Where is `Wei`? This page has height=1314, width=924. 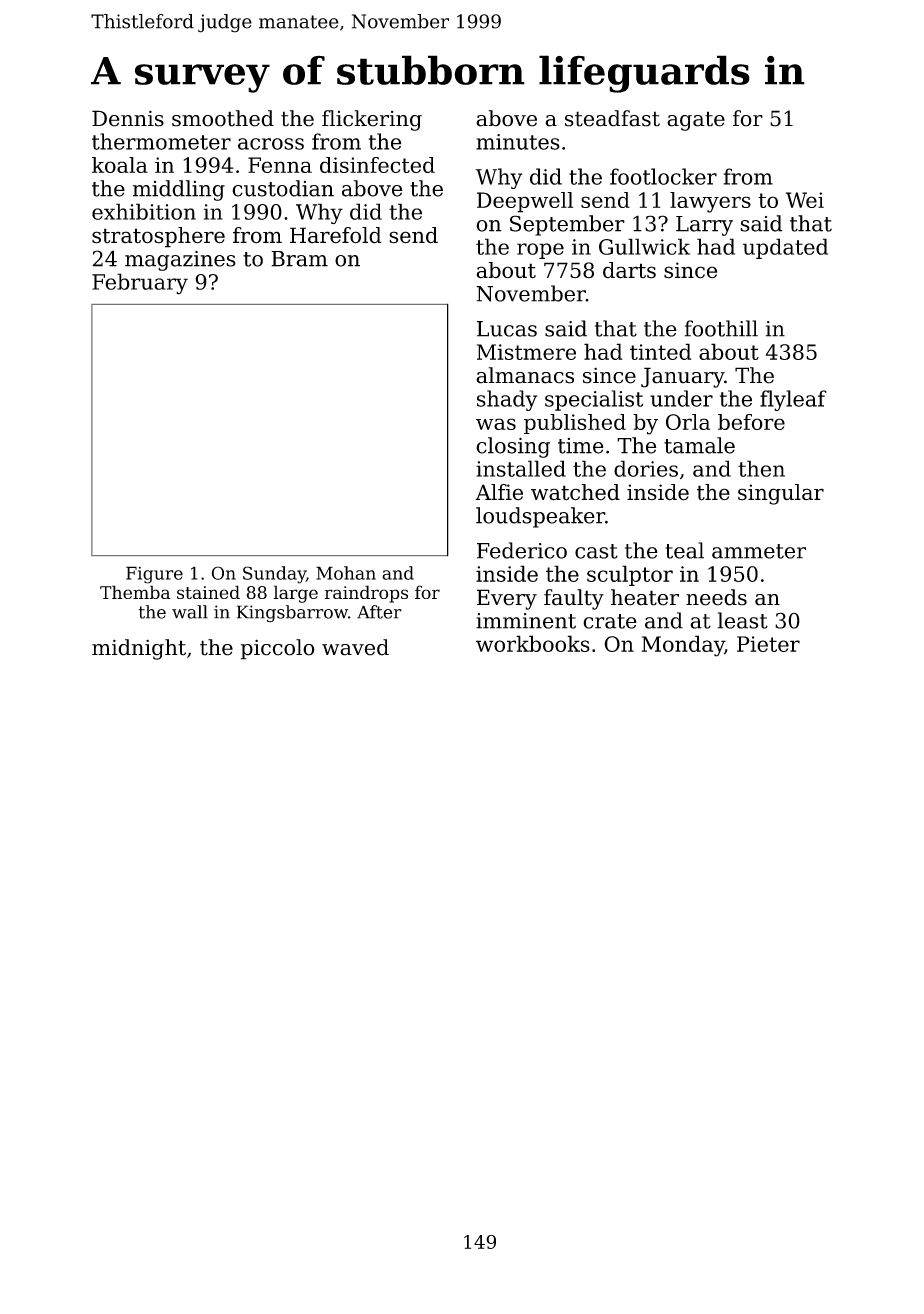 Wei is located at coordinates (805, 200).
